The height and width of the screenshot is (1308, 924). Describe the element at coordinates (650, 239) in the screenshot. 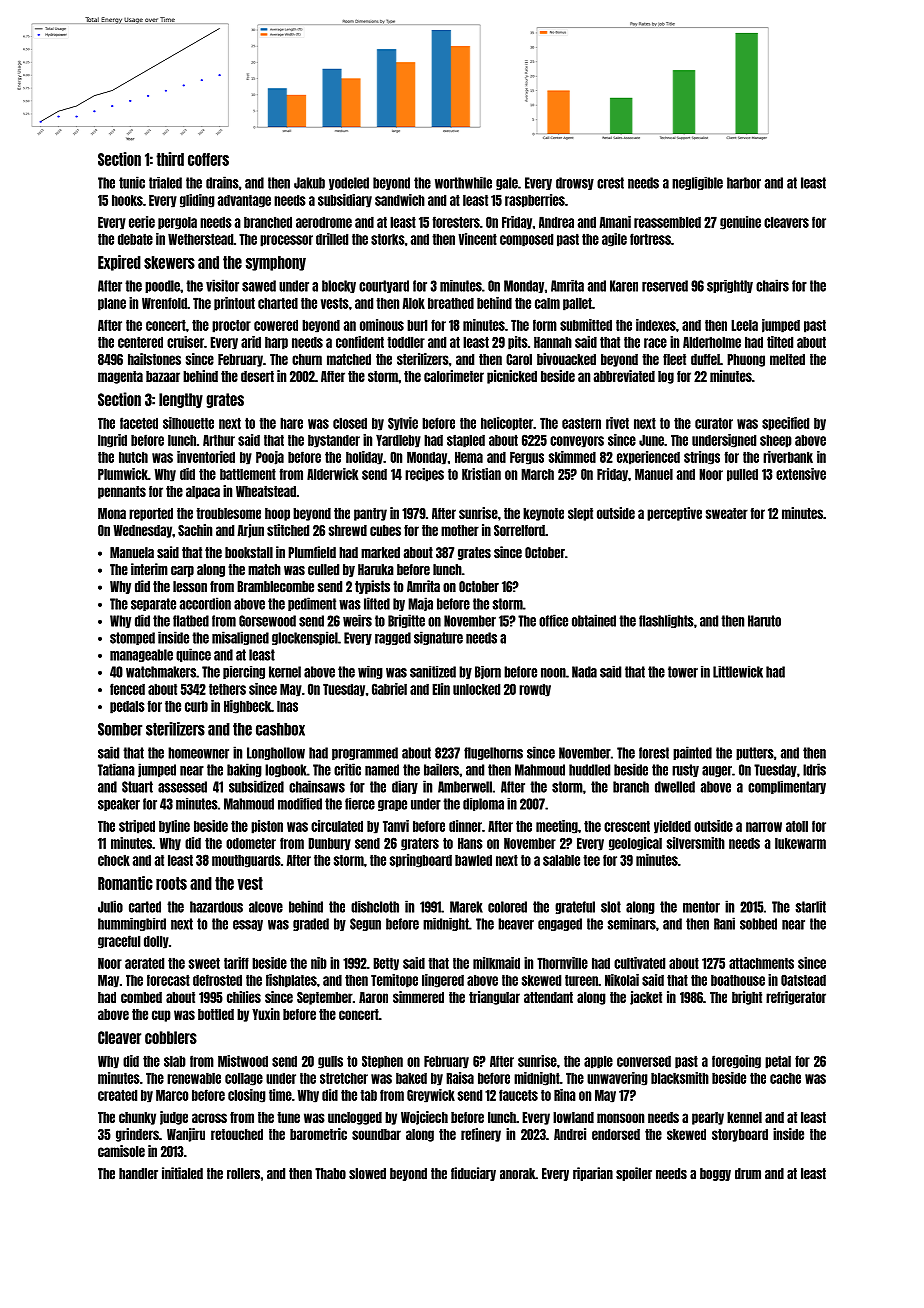

I see `fortress` at that location.
